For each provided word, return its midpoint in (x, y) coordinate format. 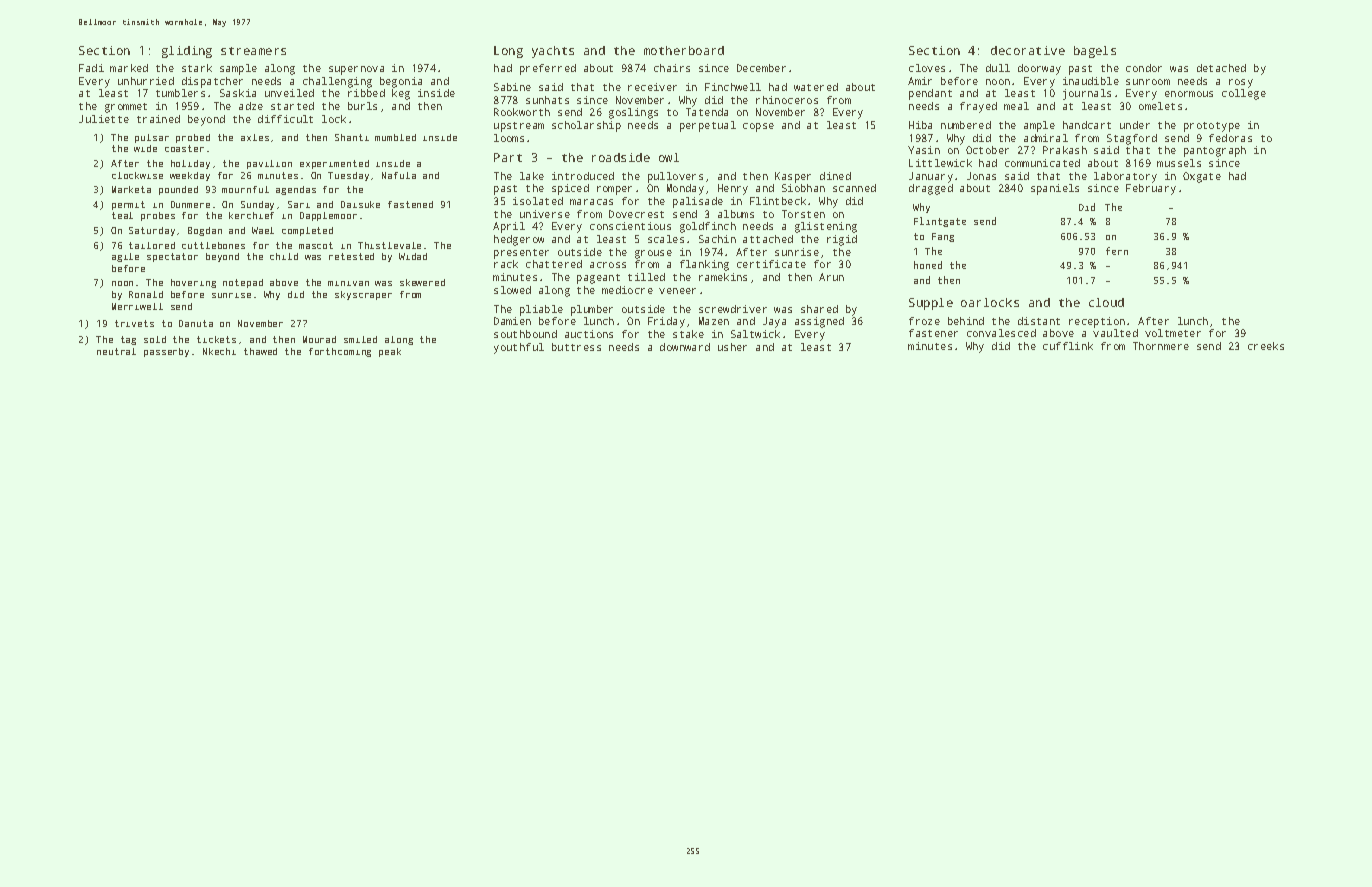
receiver (652, 87)
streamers (253, 51)
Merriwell (137, 306)
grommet (126, 108)
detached (1221, 68)
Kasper (793, 177)
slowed (512, 290)
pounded (178, 190)
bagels (1095, 52)
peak (390, 352)
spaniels (1055, 189)
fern (1117, 251)
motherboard (684, 50)
